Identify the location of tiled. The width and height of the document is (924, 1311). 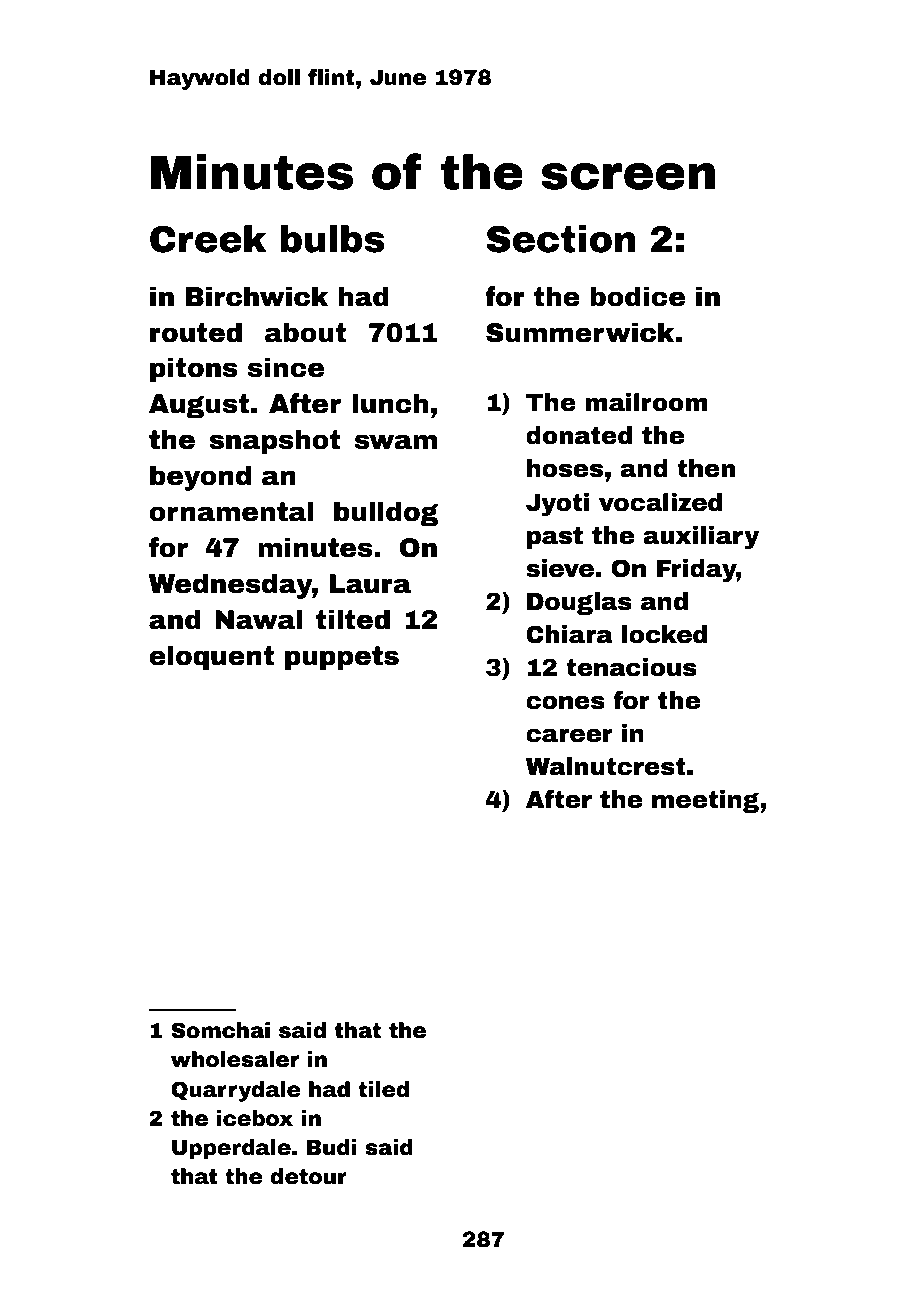
(383, 1089).
